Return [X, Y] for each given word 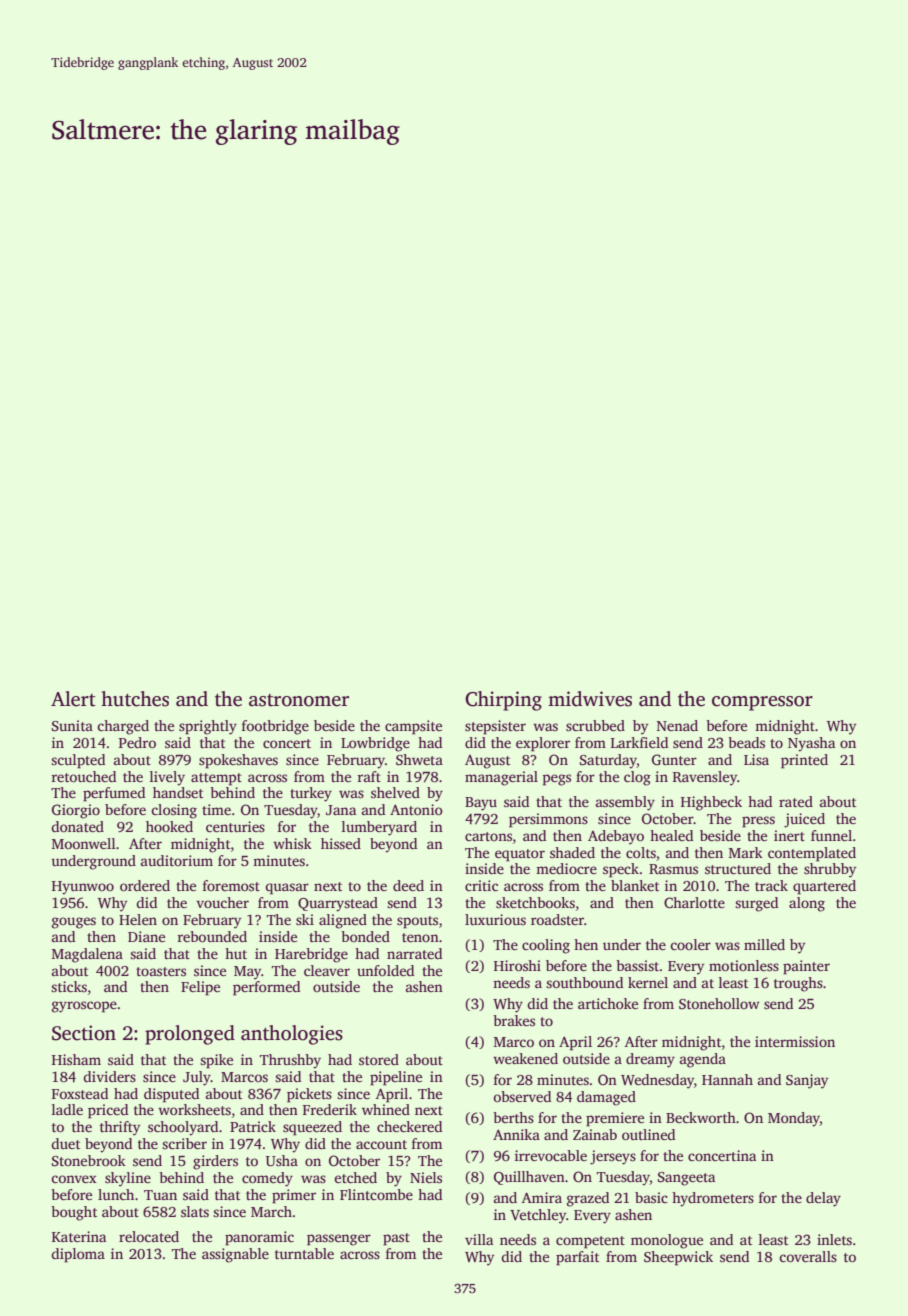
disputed [171, 1095]
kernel [648, 982]
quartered [824, 887]
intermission [795, 1041]
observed [522, 1096]
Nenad [677, 725]
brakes [514, 1020]
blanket [635, 885]
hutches [135, 699]
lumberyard [379, 828]
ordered [145, 885]
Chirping [503, 701]
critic [481, 885]
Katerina [79, 1236]
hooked [169, 826]
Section [84, 1033]
